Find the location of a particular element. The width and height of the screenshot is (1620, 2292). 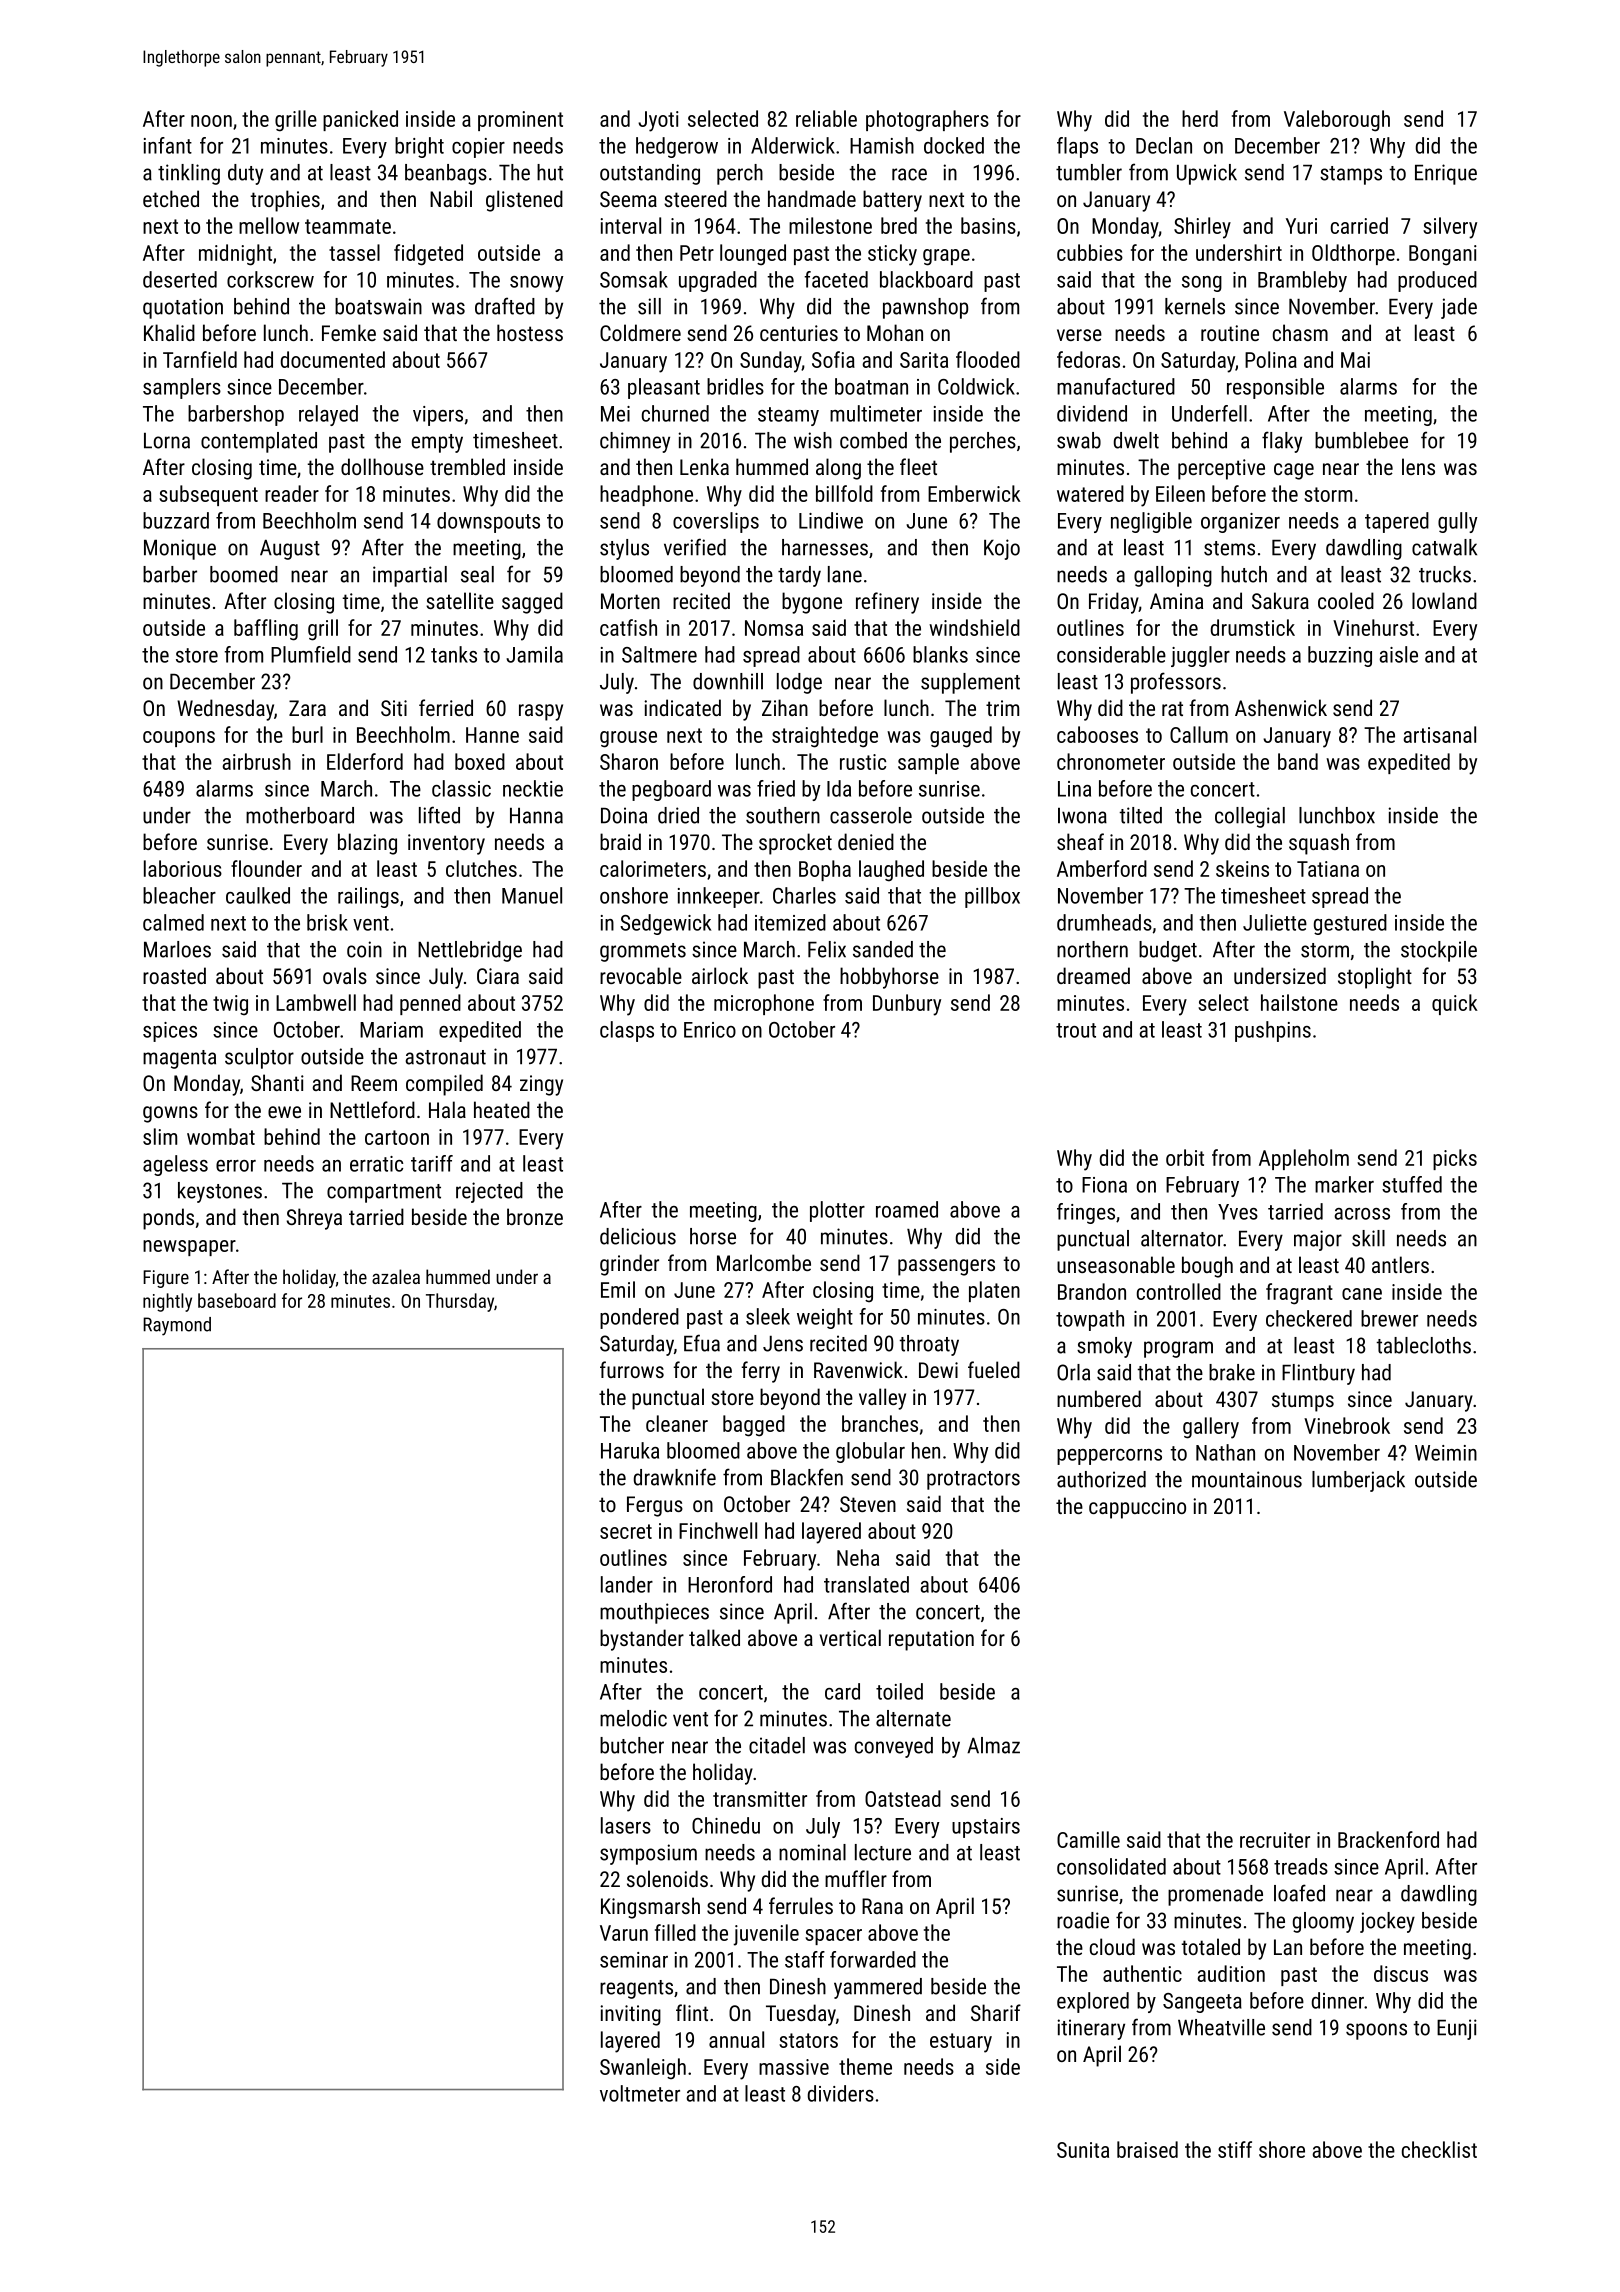

documented is located at coordinates (333, 359).
